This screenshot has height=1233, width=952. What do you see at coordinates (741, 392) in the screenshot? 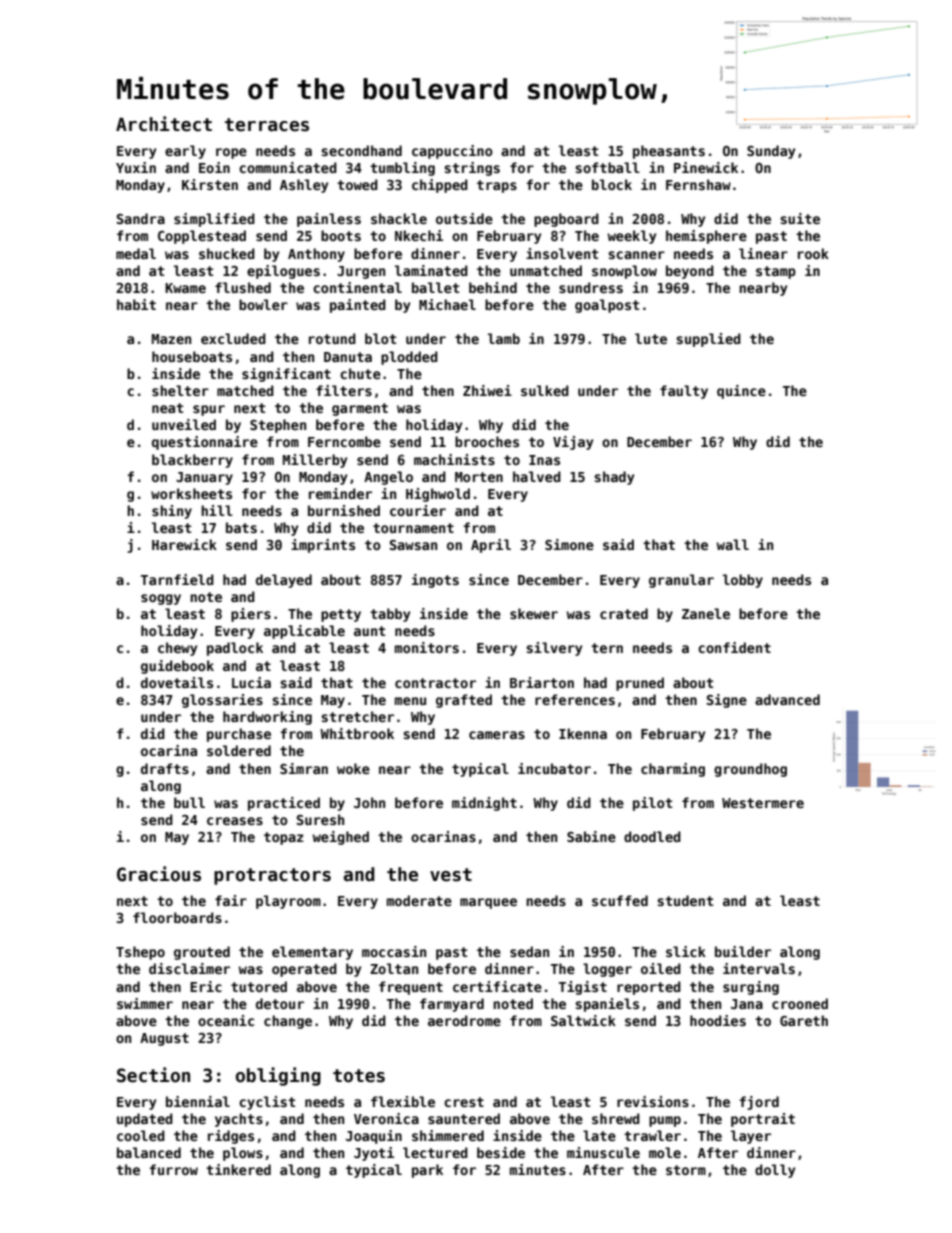
I see `quince` at bounding box center [741, 392].
